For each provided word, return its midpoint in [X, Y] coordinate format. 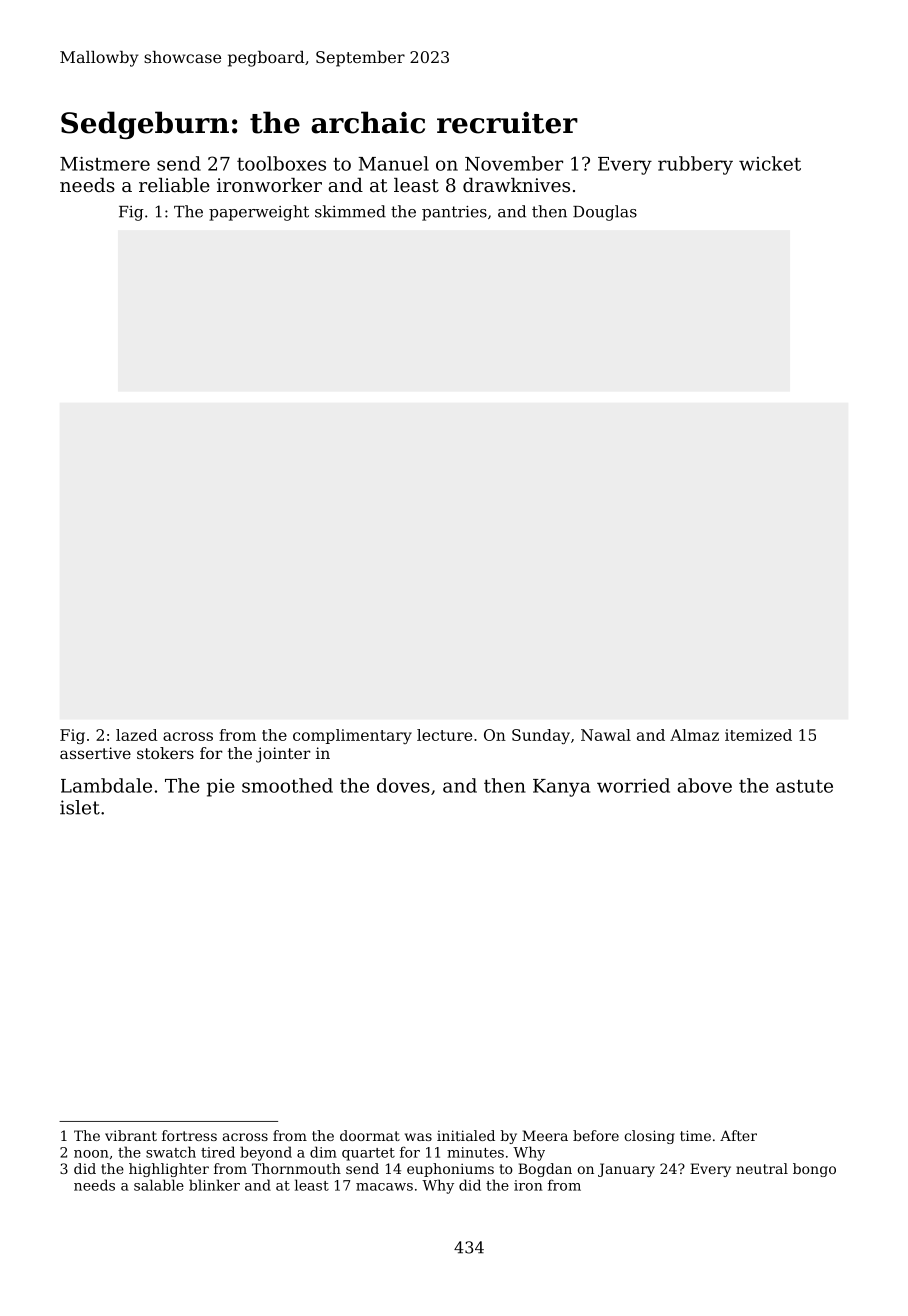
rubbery [695, 165]
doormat [370, 1135]
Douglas [605, 213]
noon [91, 1154]
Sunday [541, 736]
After [738, 1135]
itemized [758, 735]
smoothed [287, 785]
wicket [770, 163]
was [418, 1137]
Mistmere [105, 164]
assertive [95, 753]
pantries [454, 213]
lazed [137, 735]
